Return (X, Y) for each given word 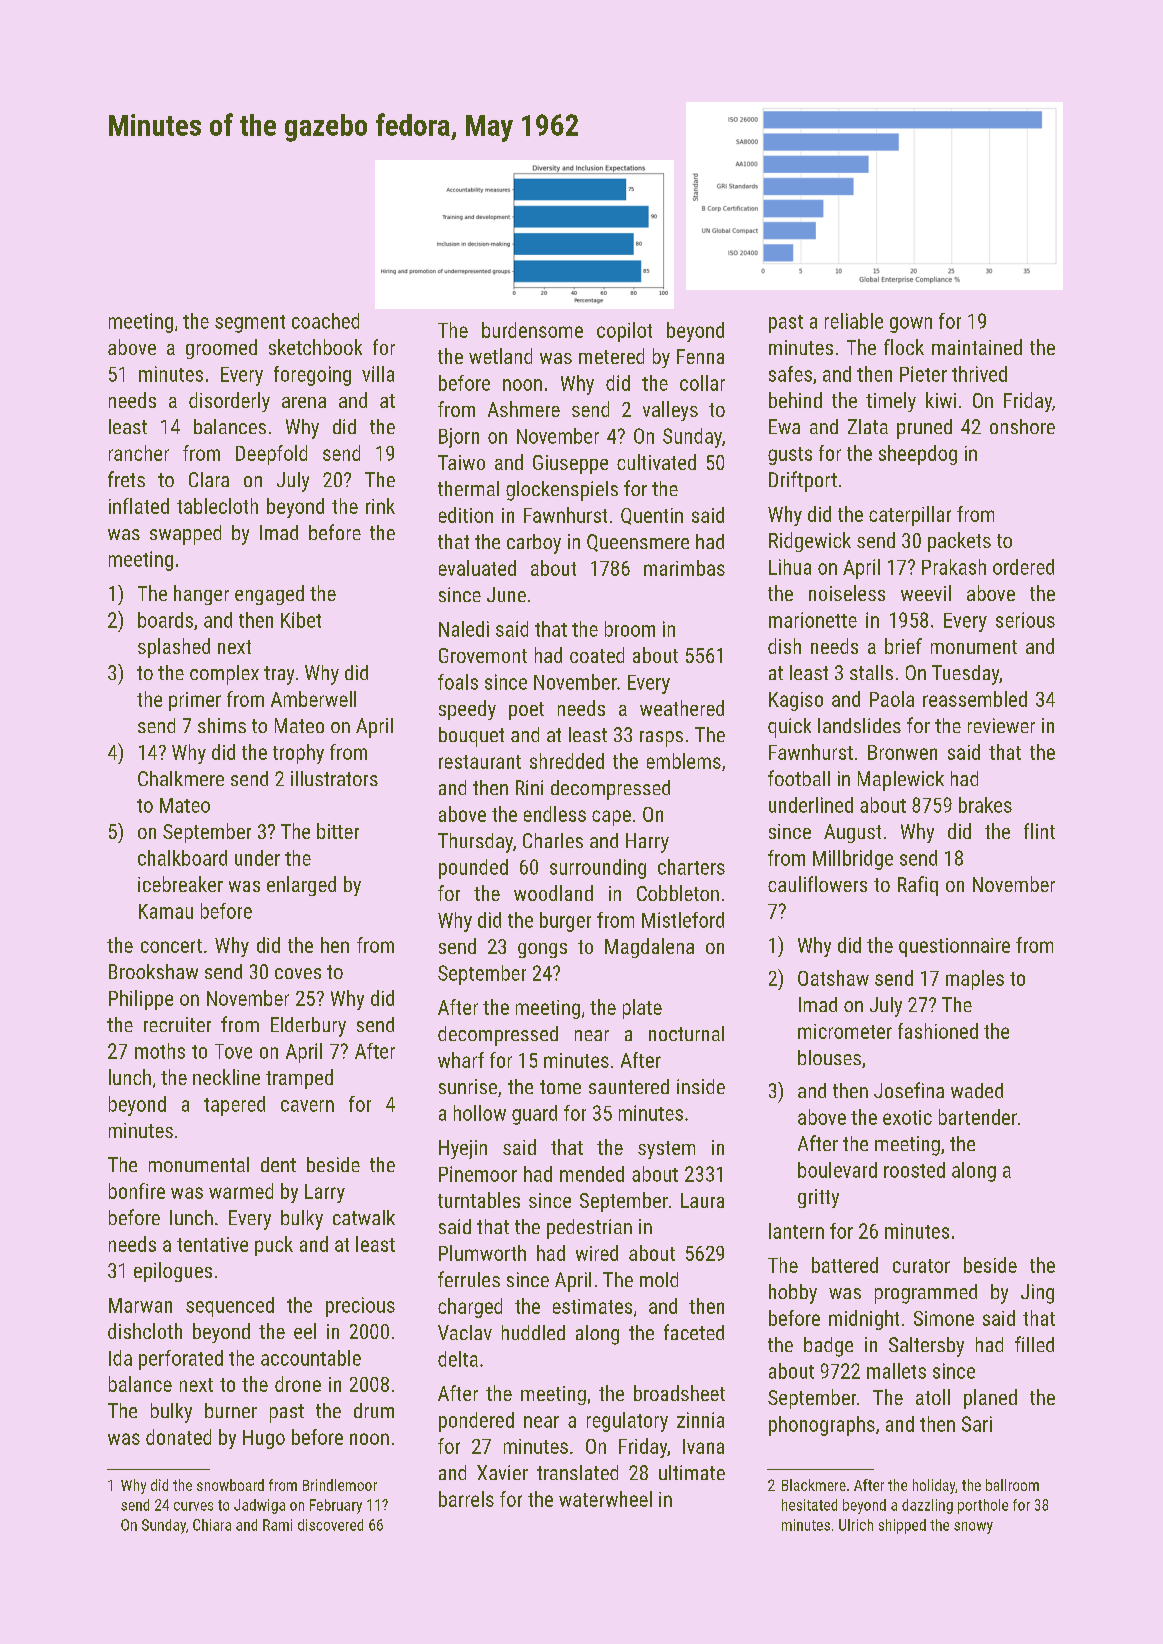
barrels (466, 1499)
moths (160, 1051)
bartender (978, 1117)
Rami (277, 1525)
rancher (139, 453)
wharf (461, 1060)
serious (1025, 620)
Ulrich (856, 1525)
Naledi (464, 629)
